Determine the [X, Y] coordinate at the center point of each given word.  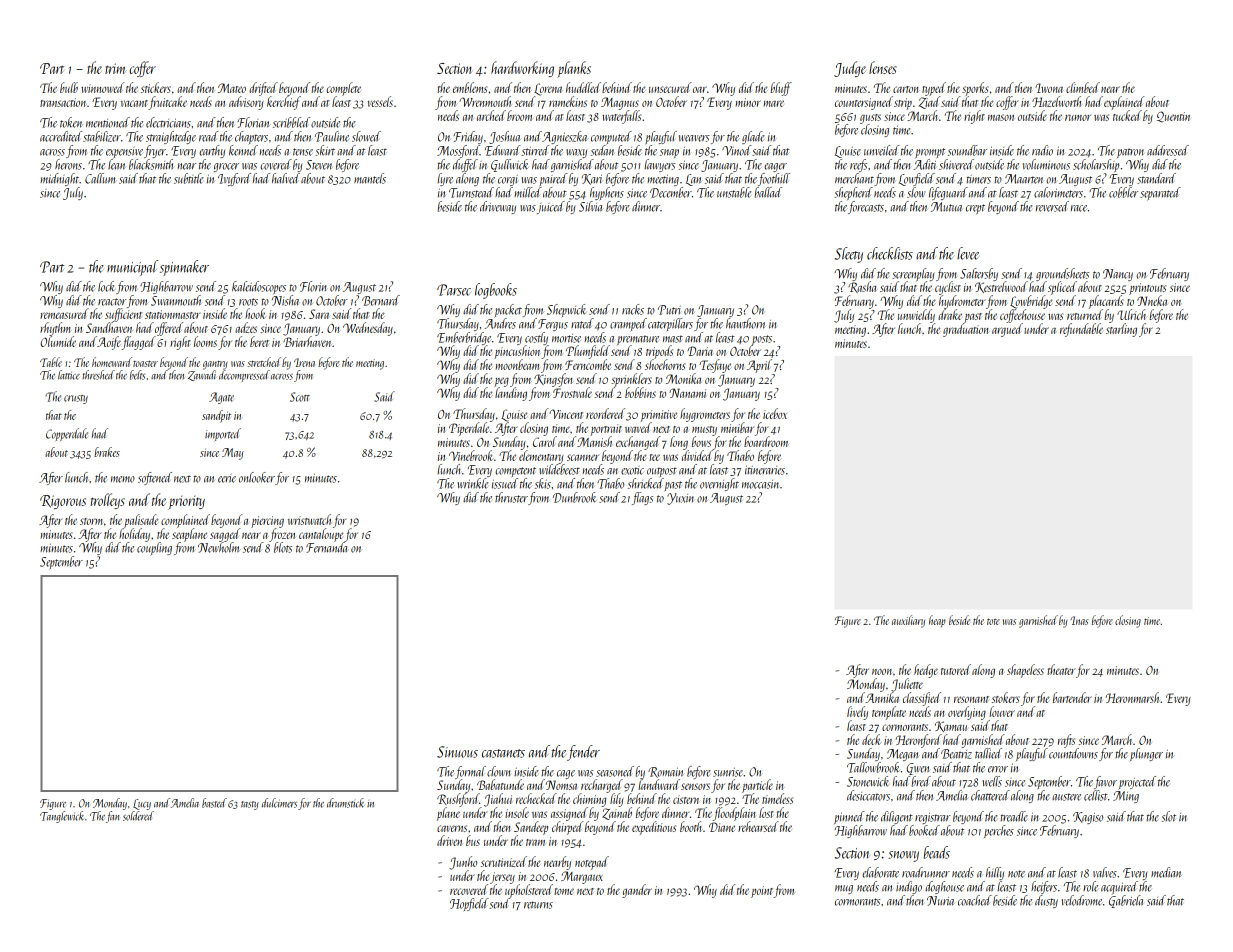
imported [223, 434]
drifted [263, 89]
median [1166, 872]
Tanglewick [62, 817]
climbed [1083, 87]
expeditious [654, 828]
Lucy [142, 804]
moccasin [760, 484]
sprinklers [631, 380]
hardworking [522, 69]
